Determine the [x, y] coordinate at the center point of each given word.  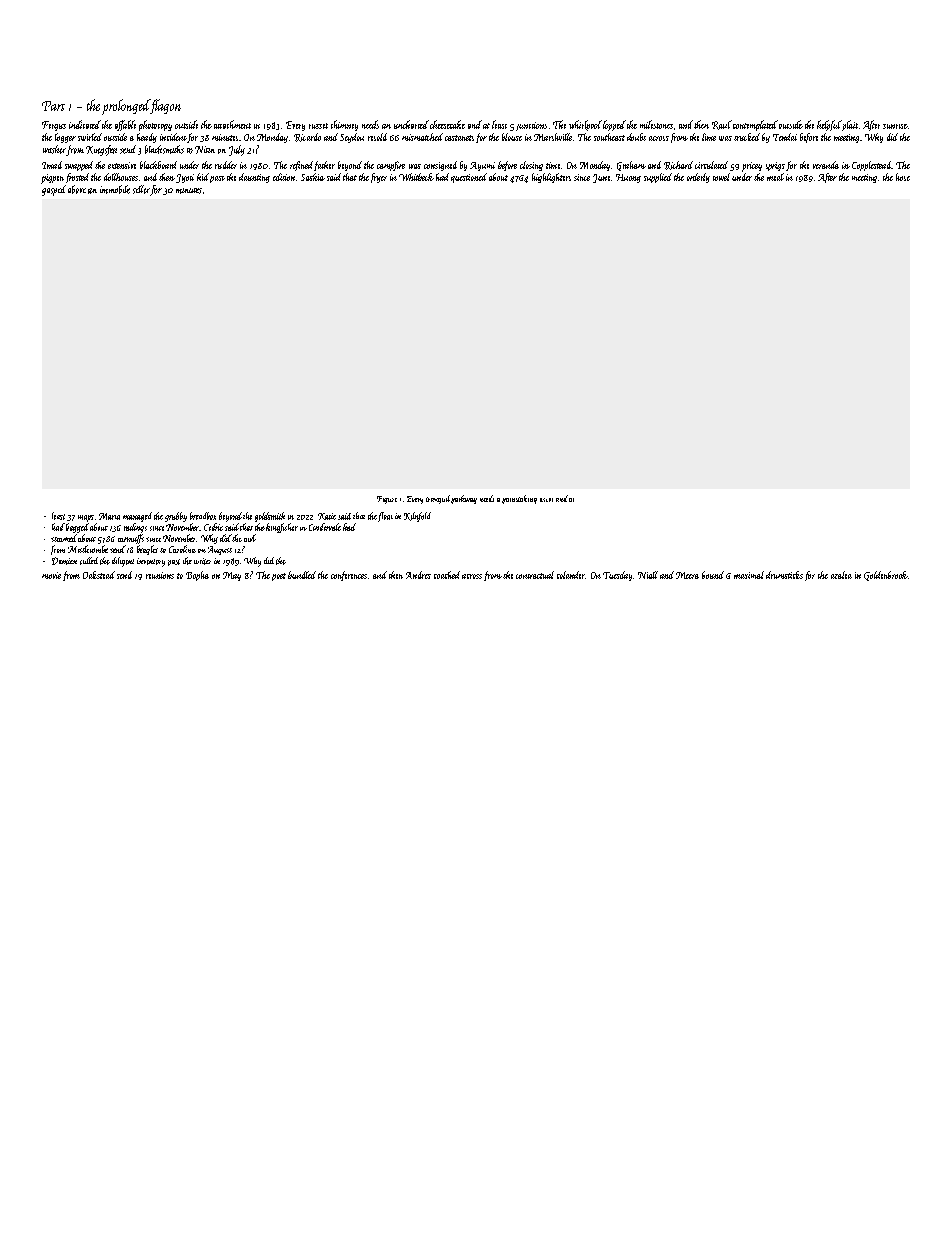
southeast [609, 137]
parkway [464, 499]
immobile [115, 189]
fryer [379, 178]
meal [775, 177]
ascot [546, 500]
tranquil [438, 499]
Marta [109, 516]
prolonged [126, 107]
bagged [77, 528]
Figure [387, 500]
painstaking [519, 499]
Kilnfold [417, 517]
